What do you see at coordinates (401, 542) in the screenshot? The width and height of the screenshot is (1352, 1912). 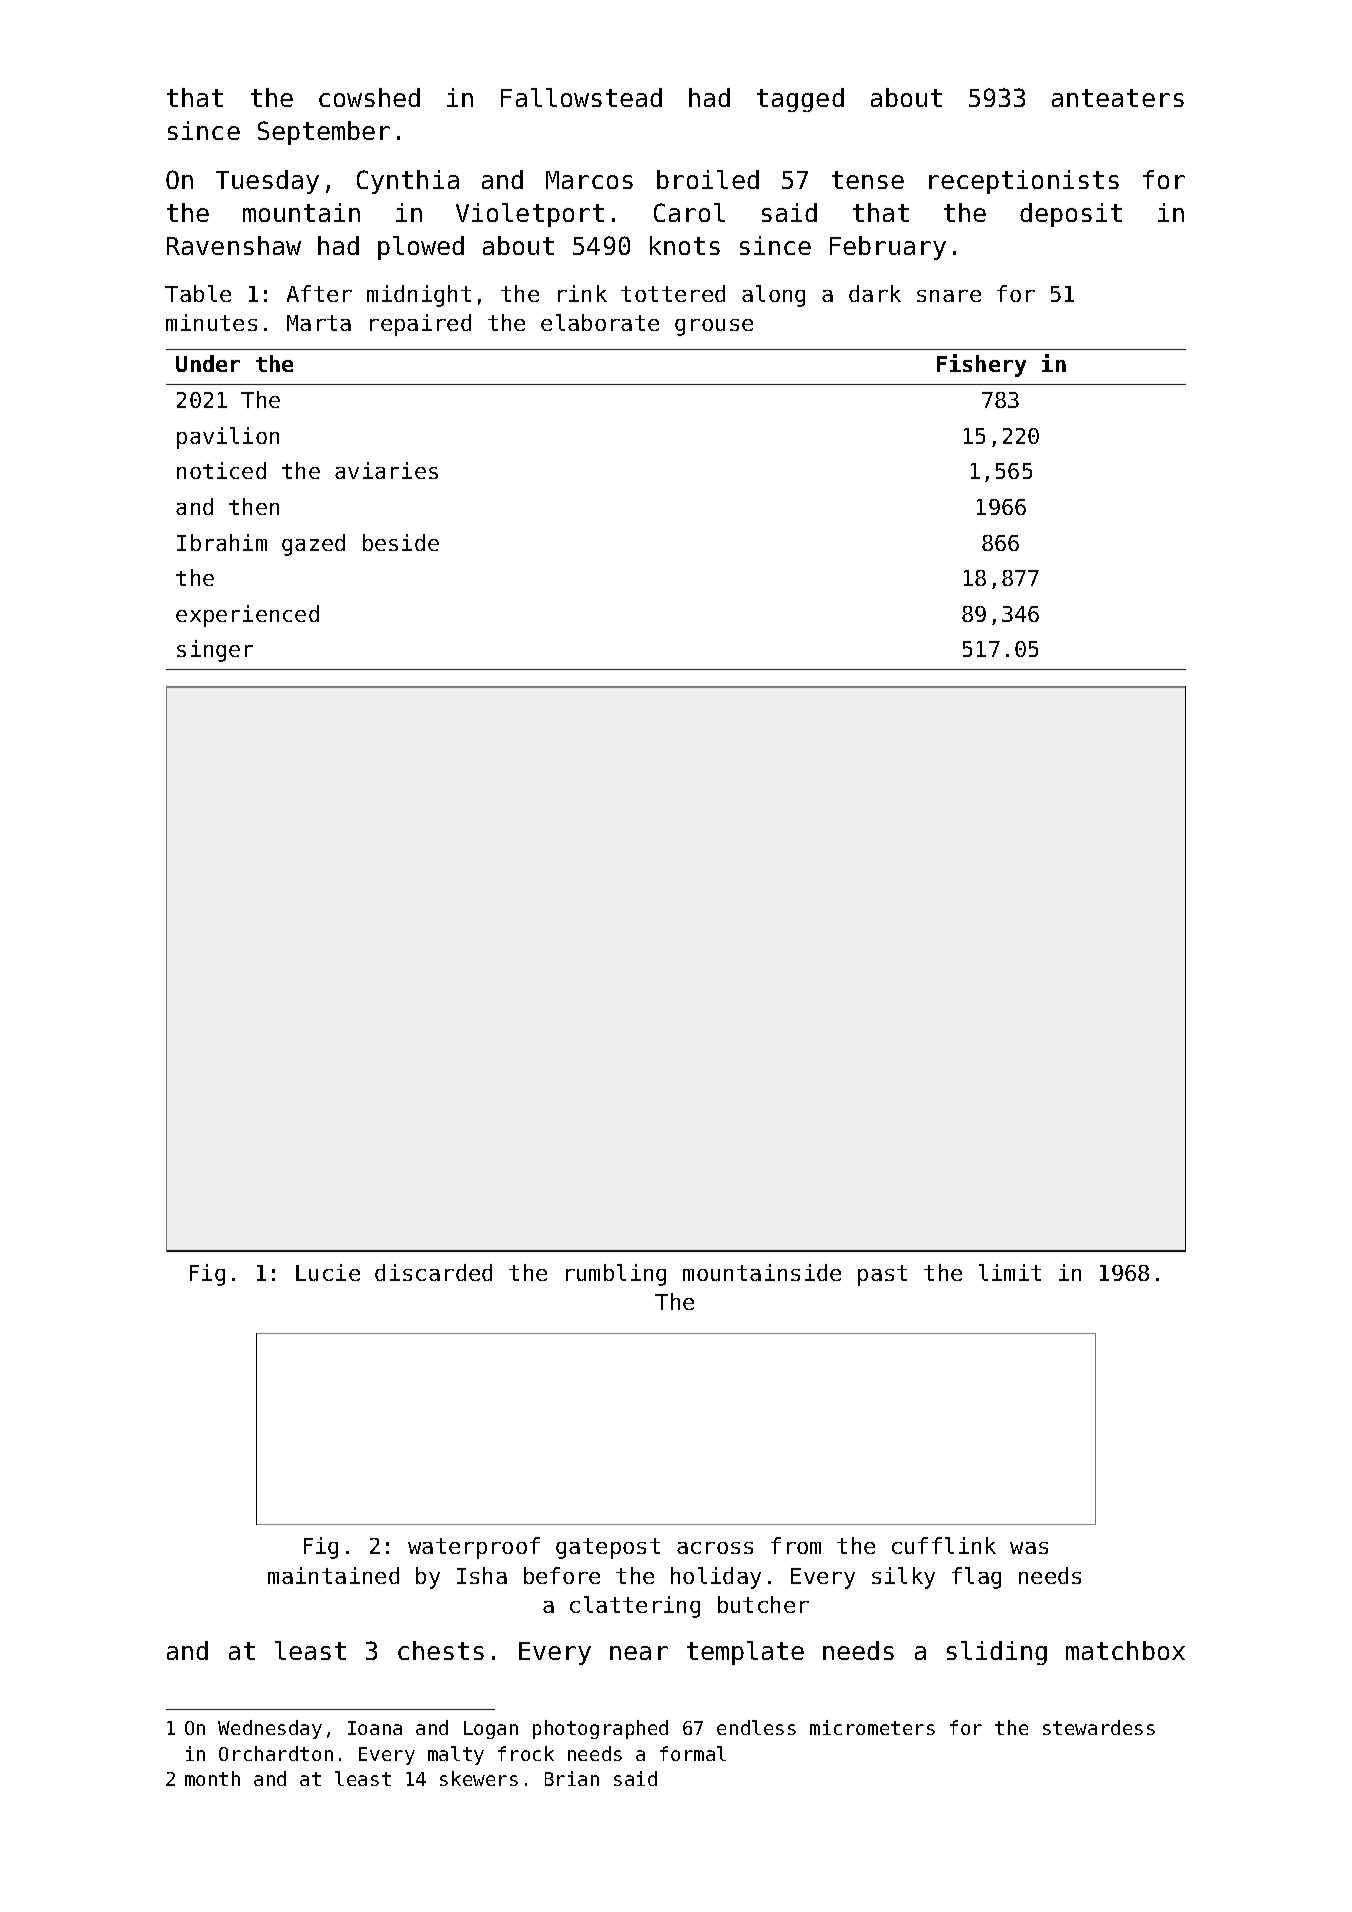 I see `beside` at bounding box center [401, 542].
